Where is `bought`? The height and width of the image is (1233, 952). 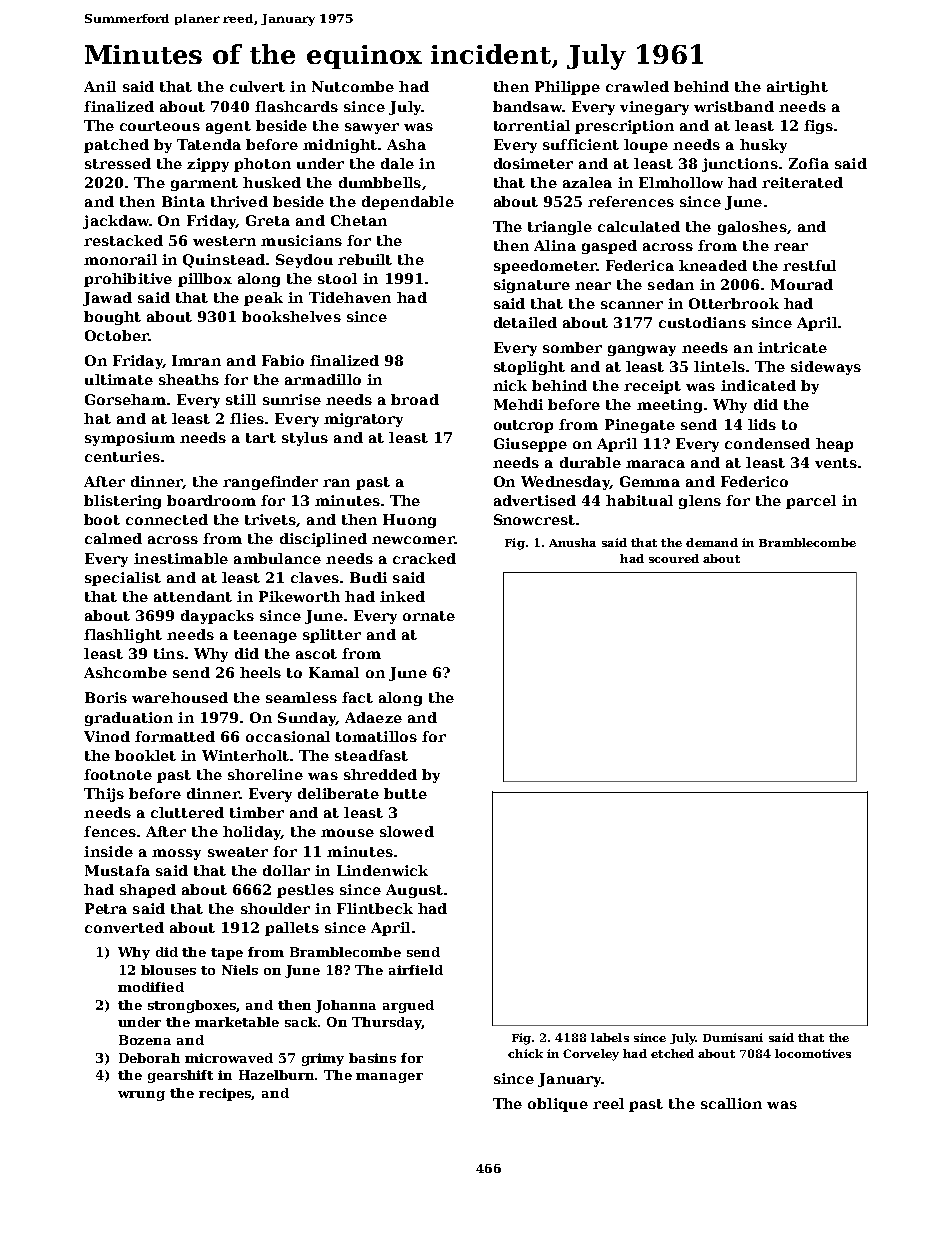
bought is located at coordinates (112, 318).
